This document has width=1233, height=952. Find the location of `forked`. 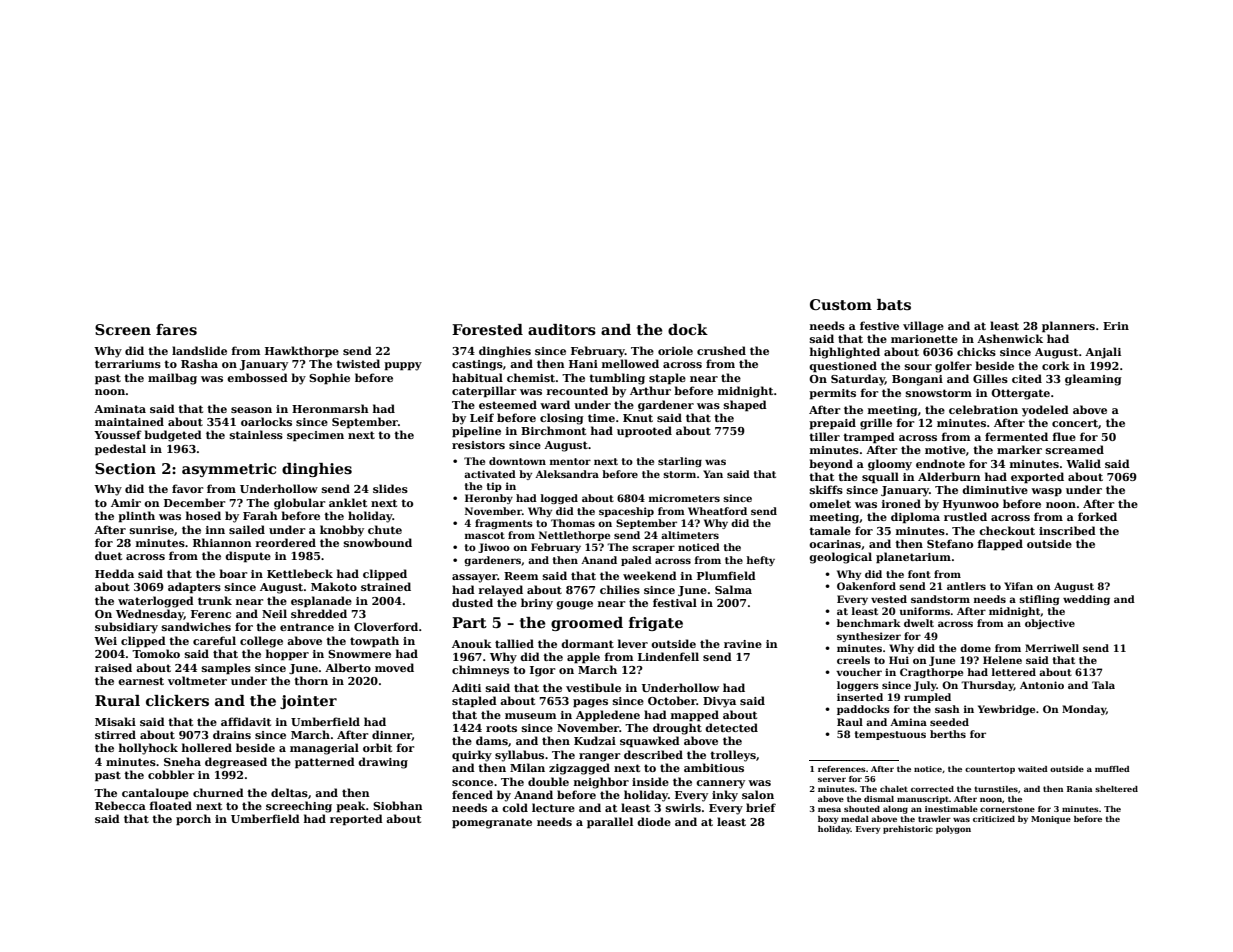

forked is located at coordinates (1097, 516).
